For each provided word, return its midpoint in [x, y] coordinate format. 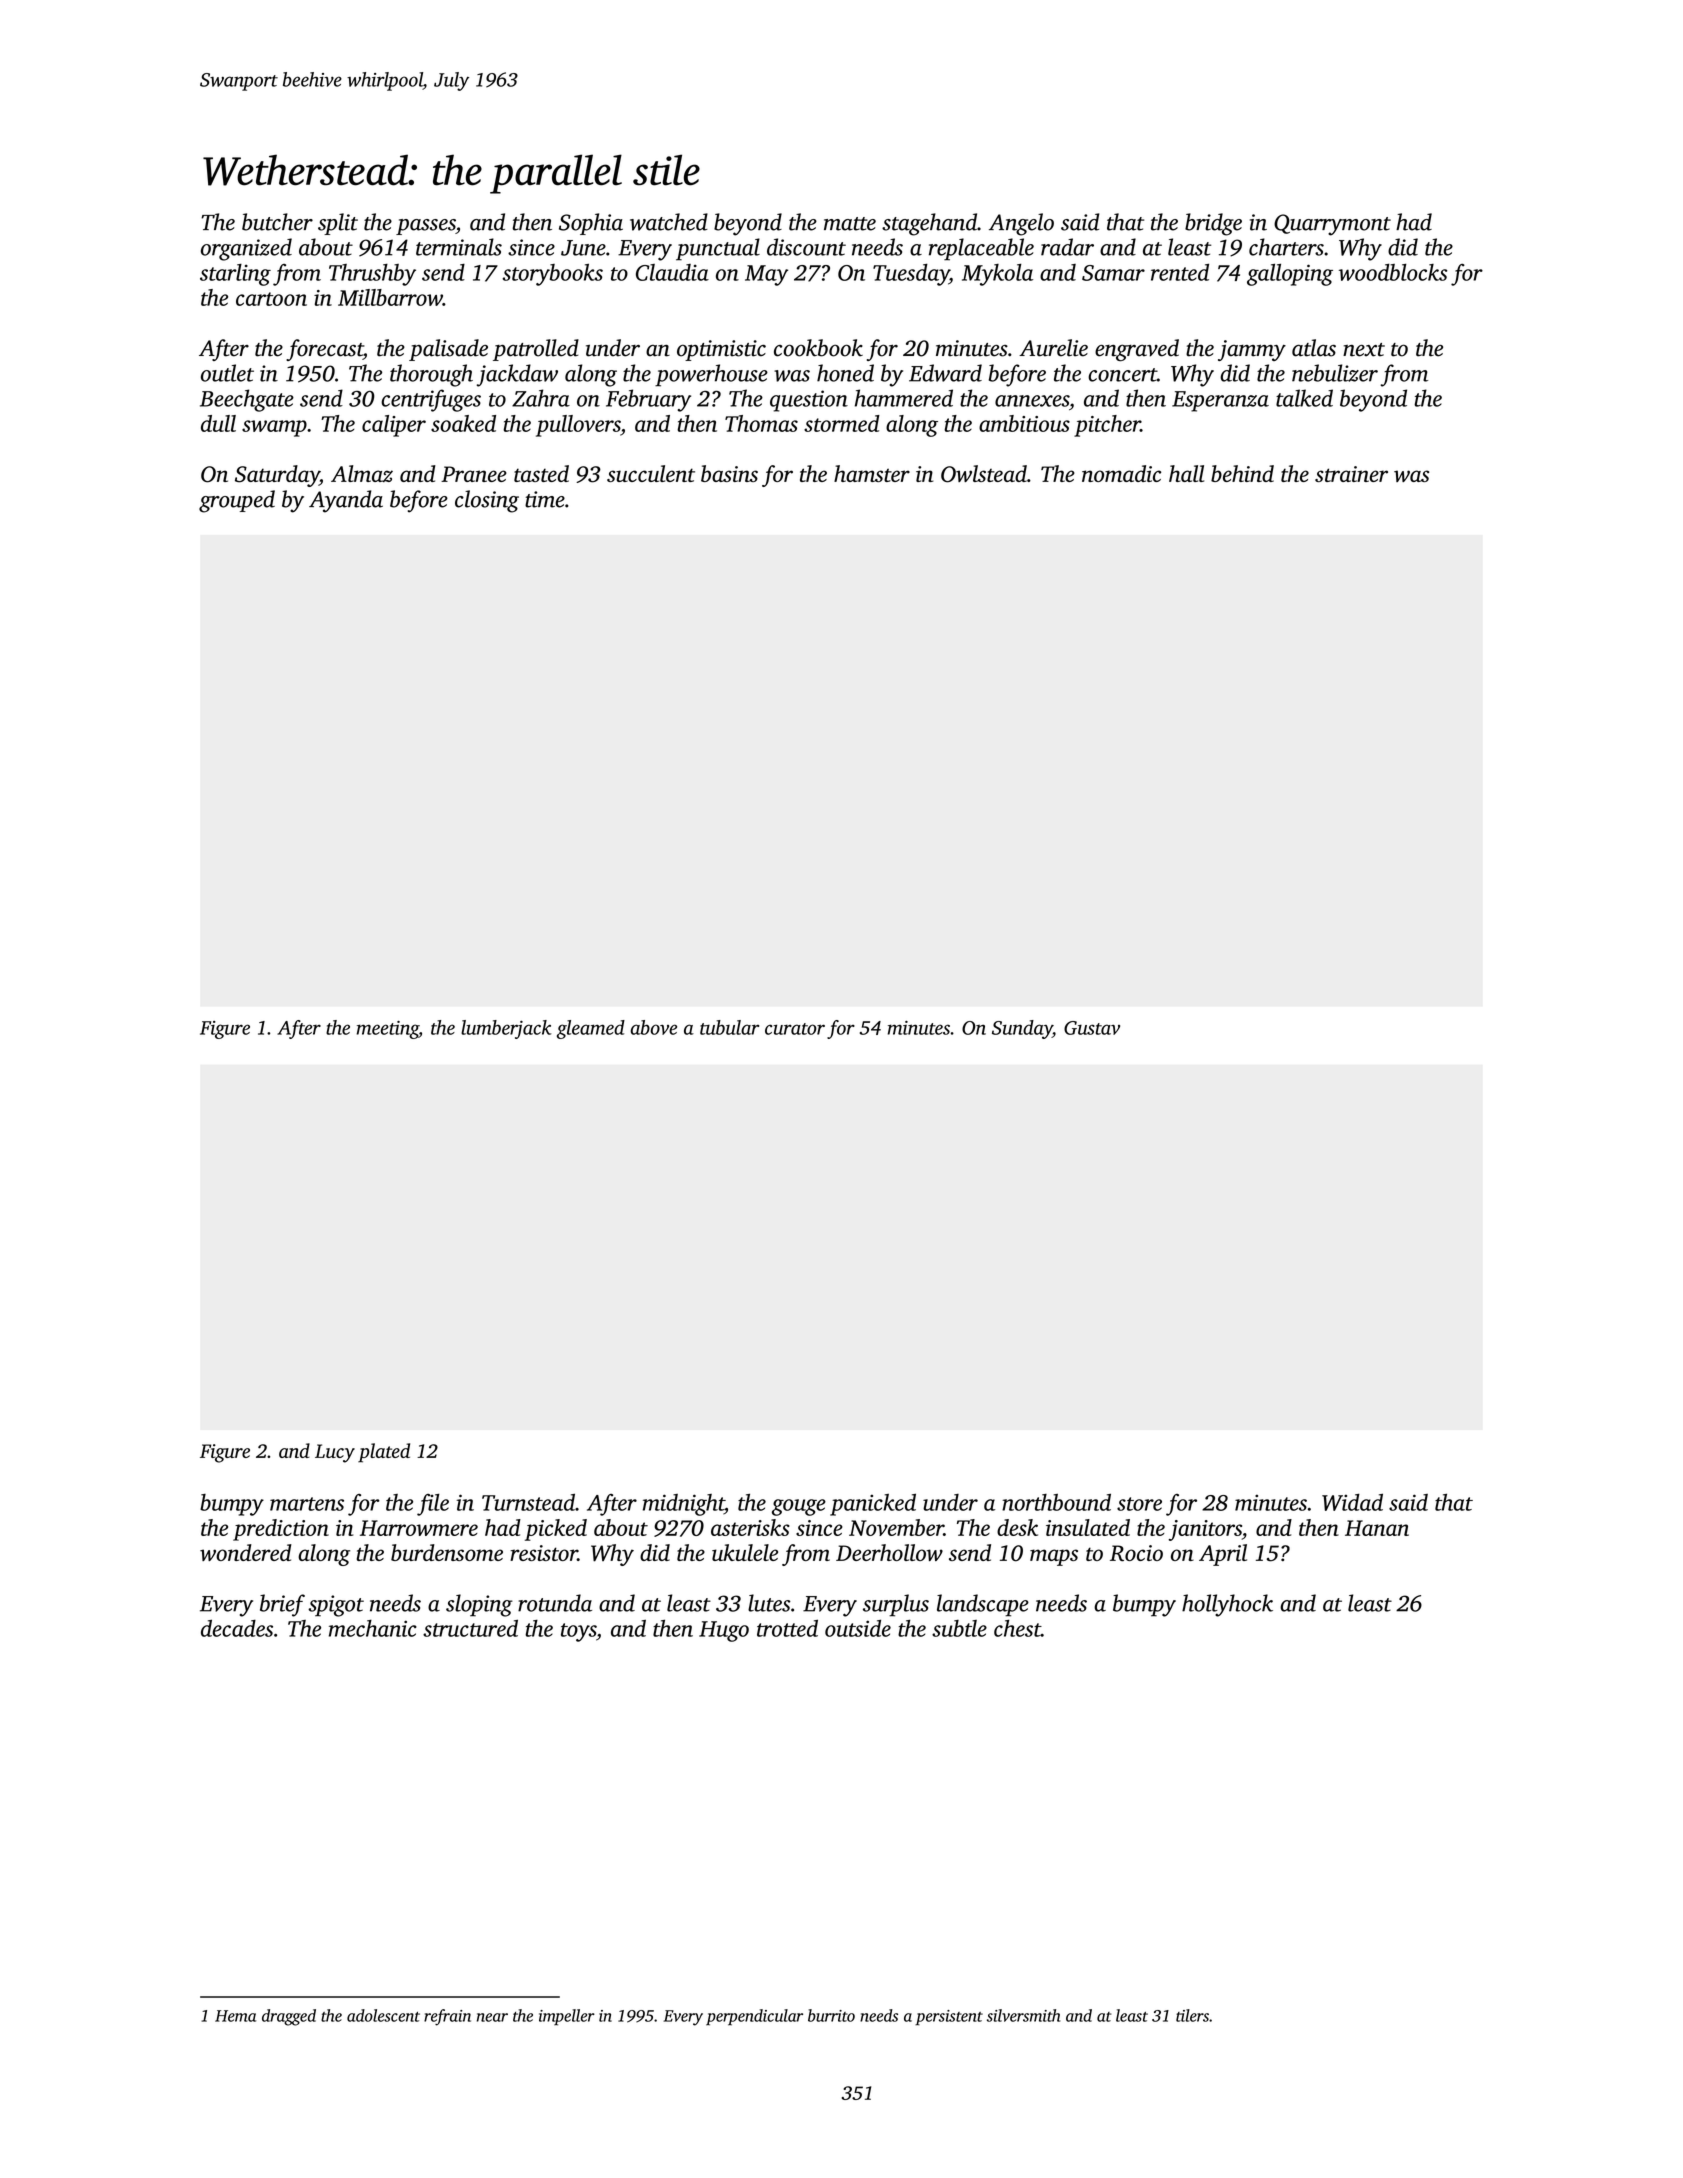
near [492, 2017]
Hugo [724, 1631]
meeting [388, 1030]
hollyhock [1227, 1605]
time [545, 499]
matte [850, 224]
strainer [1351, 474]
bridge [1213, 224]
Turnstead [528, 1502]
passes [426, 227]
